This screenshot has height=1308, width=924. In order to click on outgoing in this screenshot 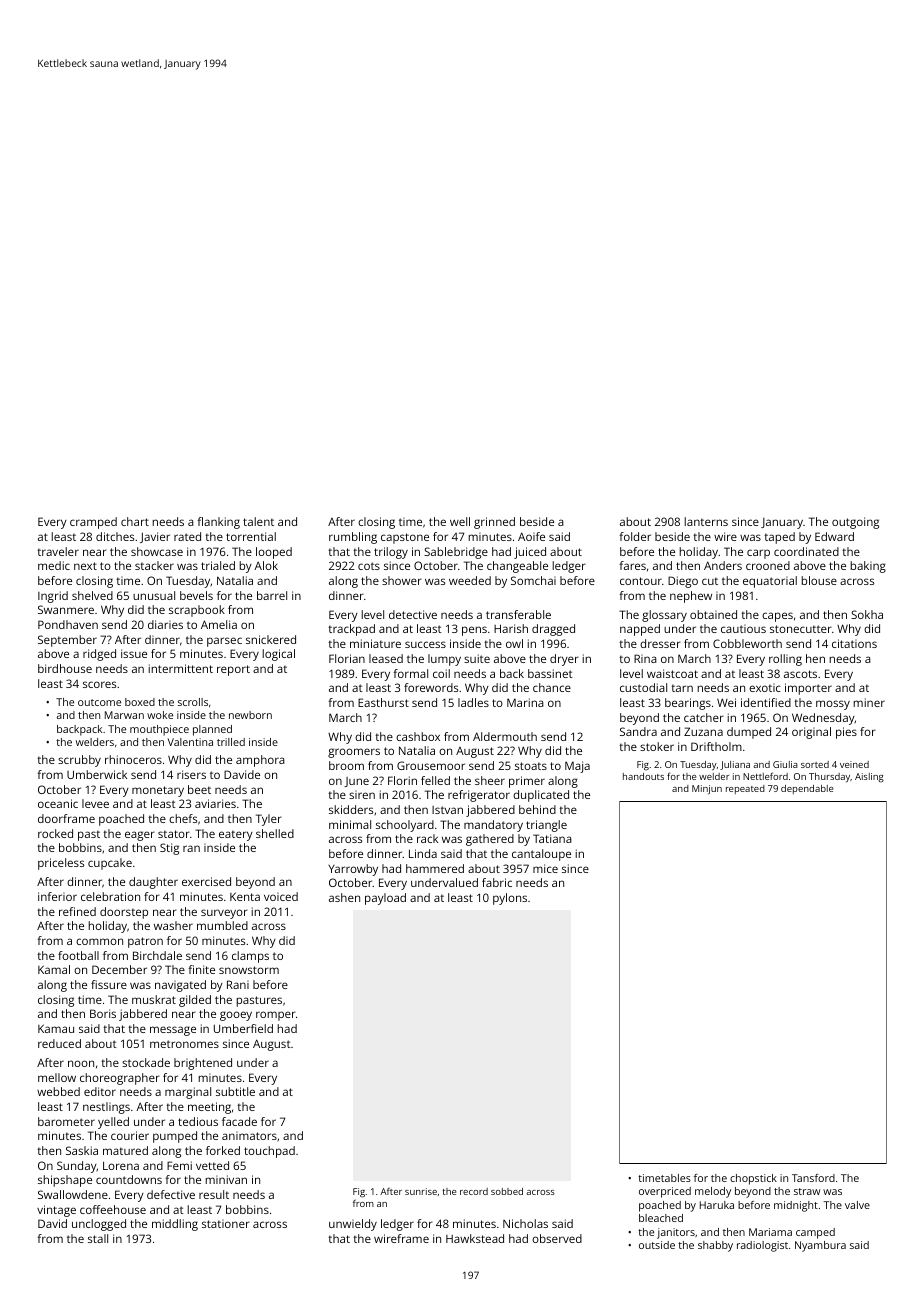, I will do `click(855, 523)`.
